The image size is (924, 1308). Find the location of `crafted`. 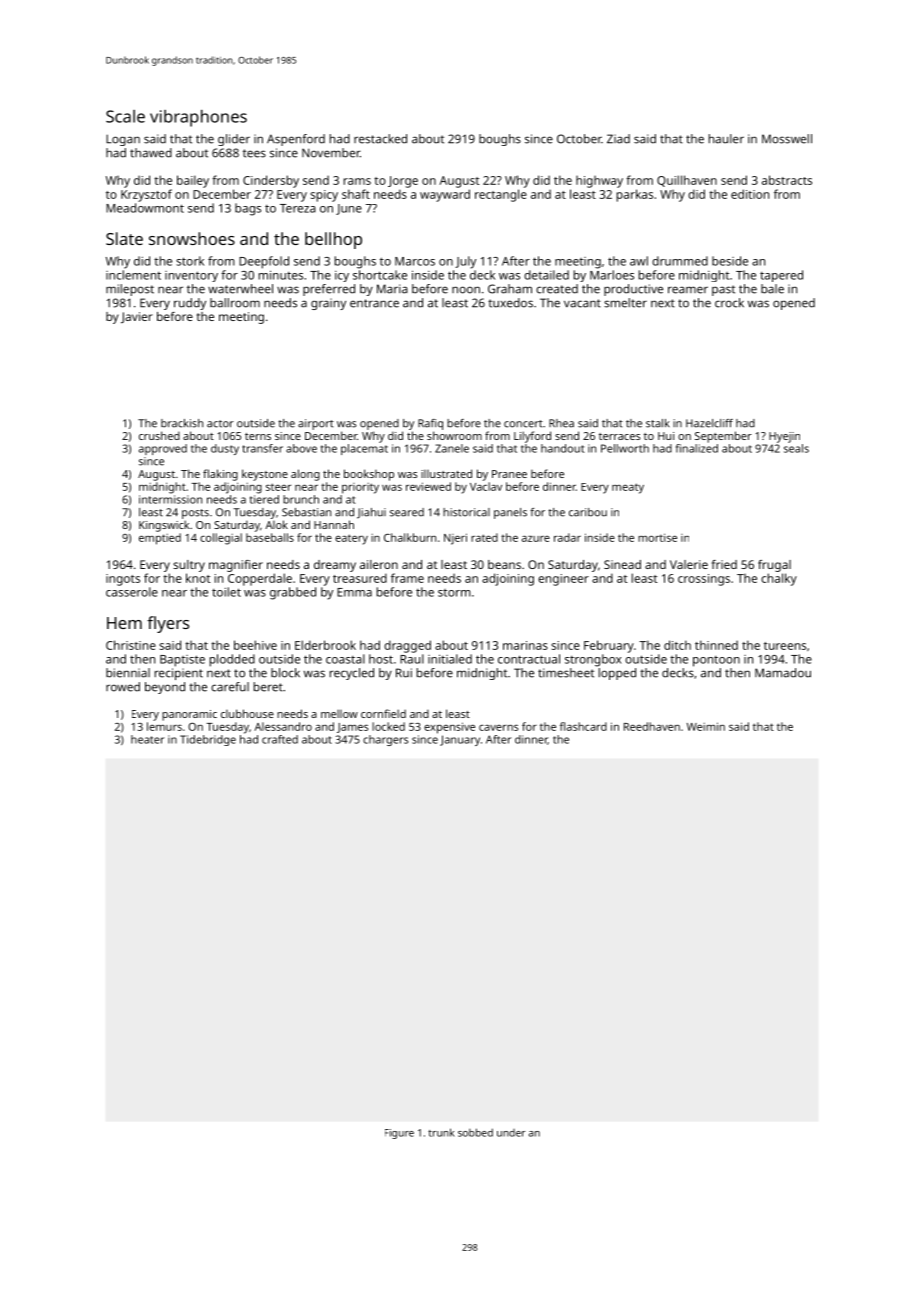

crafted is located at coordinates (280, 739).
